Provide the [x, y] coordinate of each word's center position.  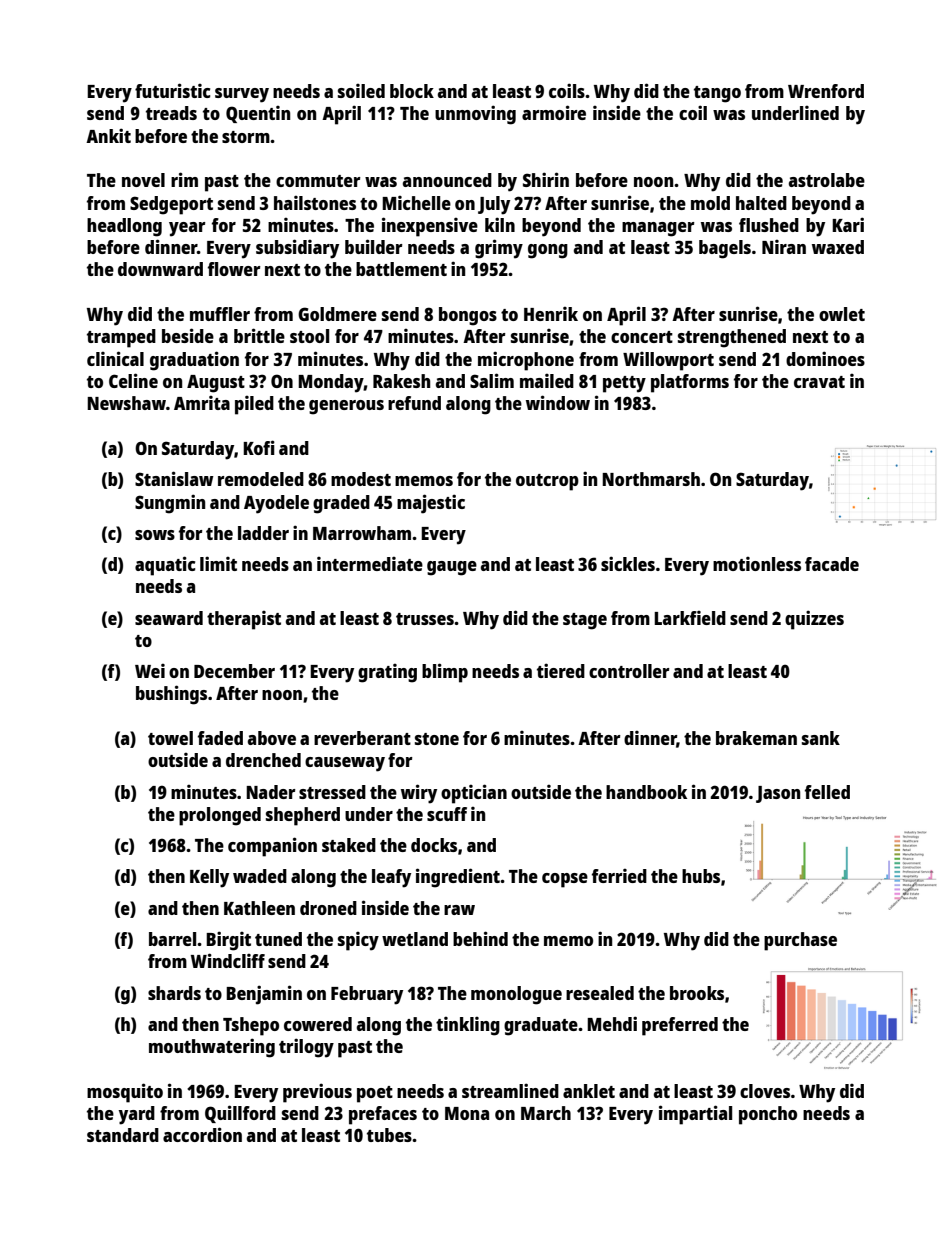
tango [717, 94]
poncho [768, 1115]
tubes [389, 1135]
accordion [202, 1134]
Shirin [546, 179]
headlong [124, 227]
